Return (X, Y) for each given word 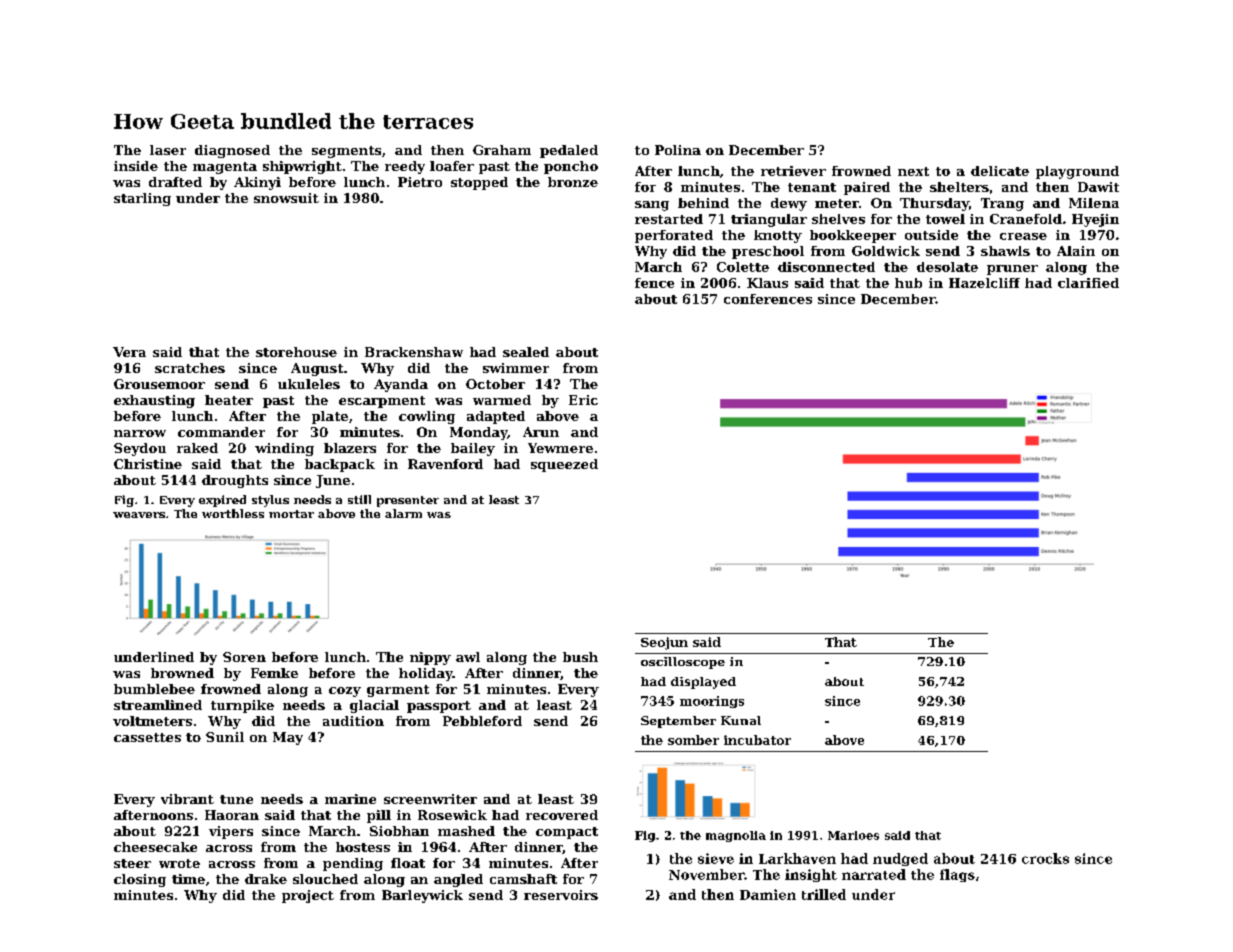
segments (346, 152)
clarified (1088, 283)
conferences (768, 299)
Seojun (664, 643)
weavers (139, 515)
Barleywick (422, 896)
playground (1077, 172)
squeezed (564, 465)
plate (330, 417)
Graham (502, 150)
